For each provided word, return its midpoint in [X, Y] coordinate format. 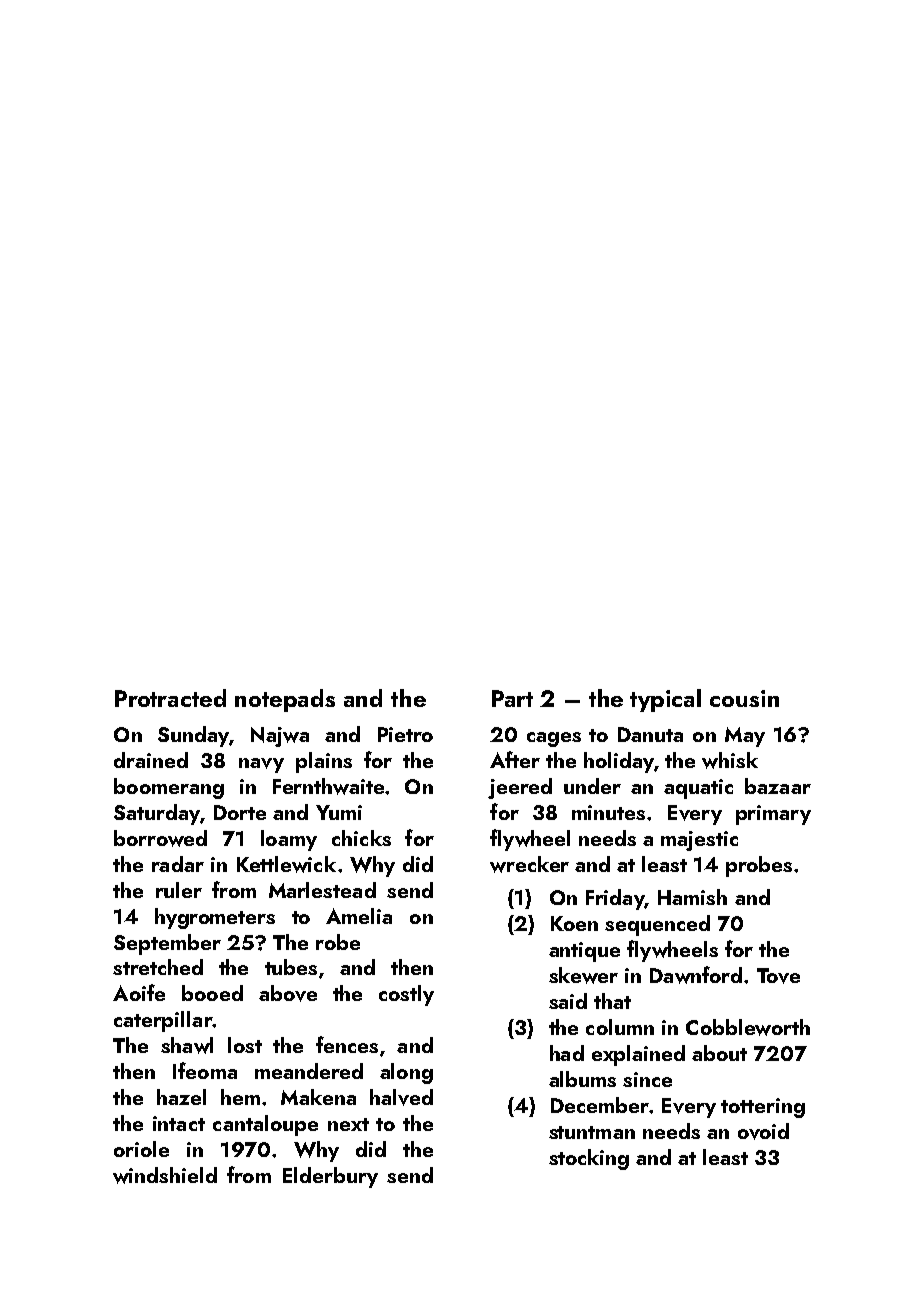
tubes [291, 967]
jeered [520, 788]
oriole [141, 1149]
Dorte [240, 812]
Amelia [359, 916]
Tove [778, 976]
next [348, 1124]
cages [554, 739]
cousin [744, 698]
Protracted [170, 698]
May [745, 737]
